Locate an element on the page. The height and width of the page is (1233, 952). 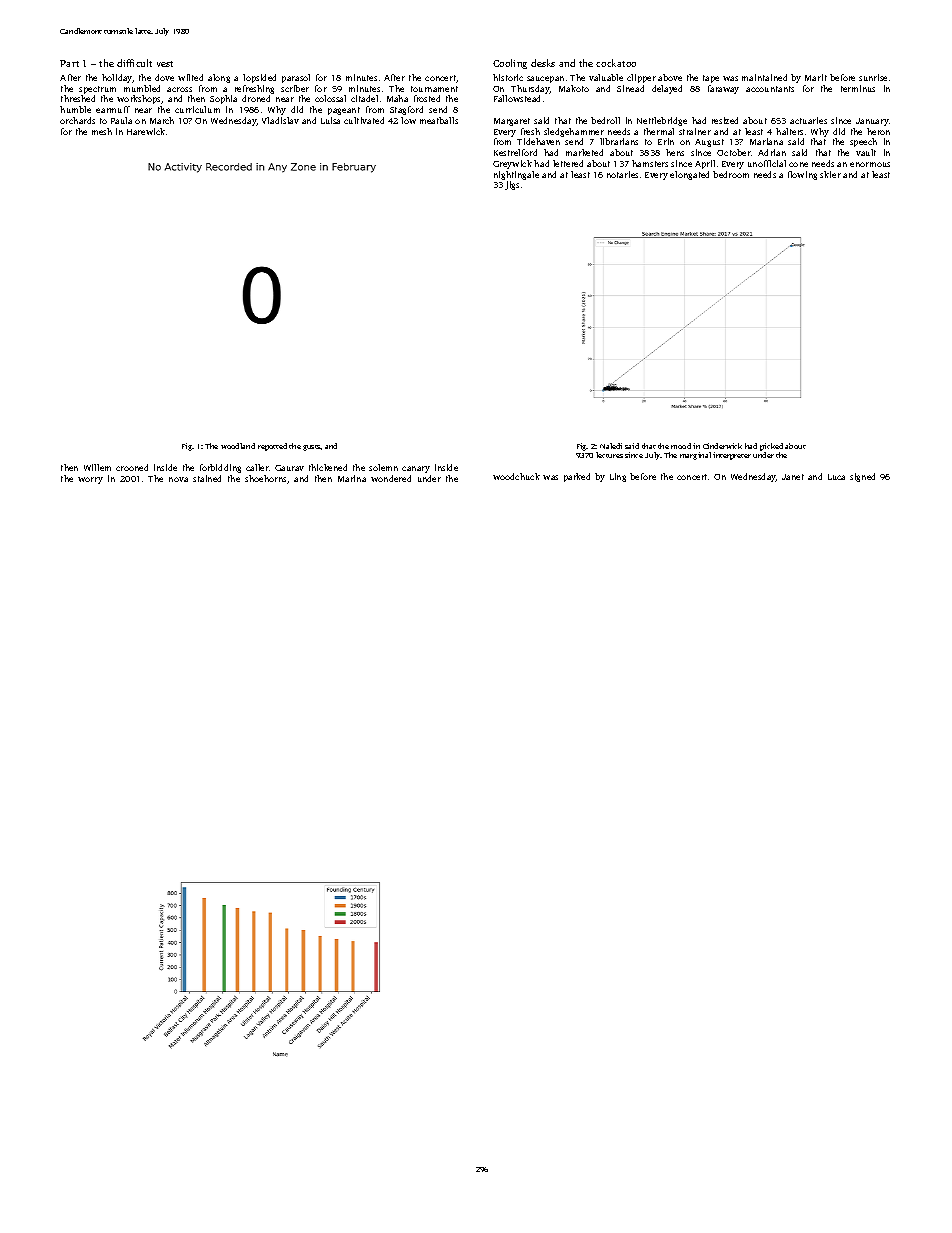
Greywick is located at coordinates (512, 164).
